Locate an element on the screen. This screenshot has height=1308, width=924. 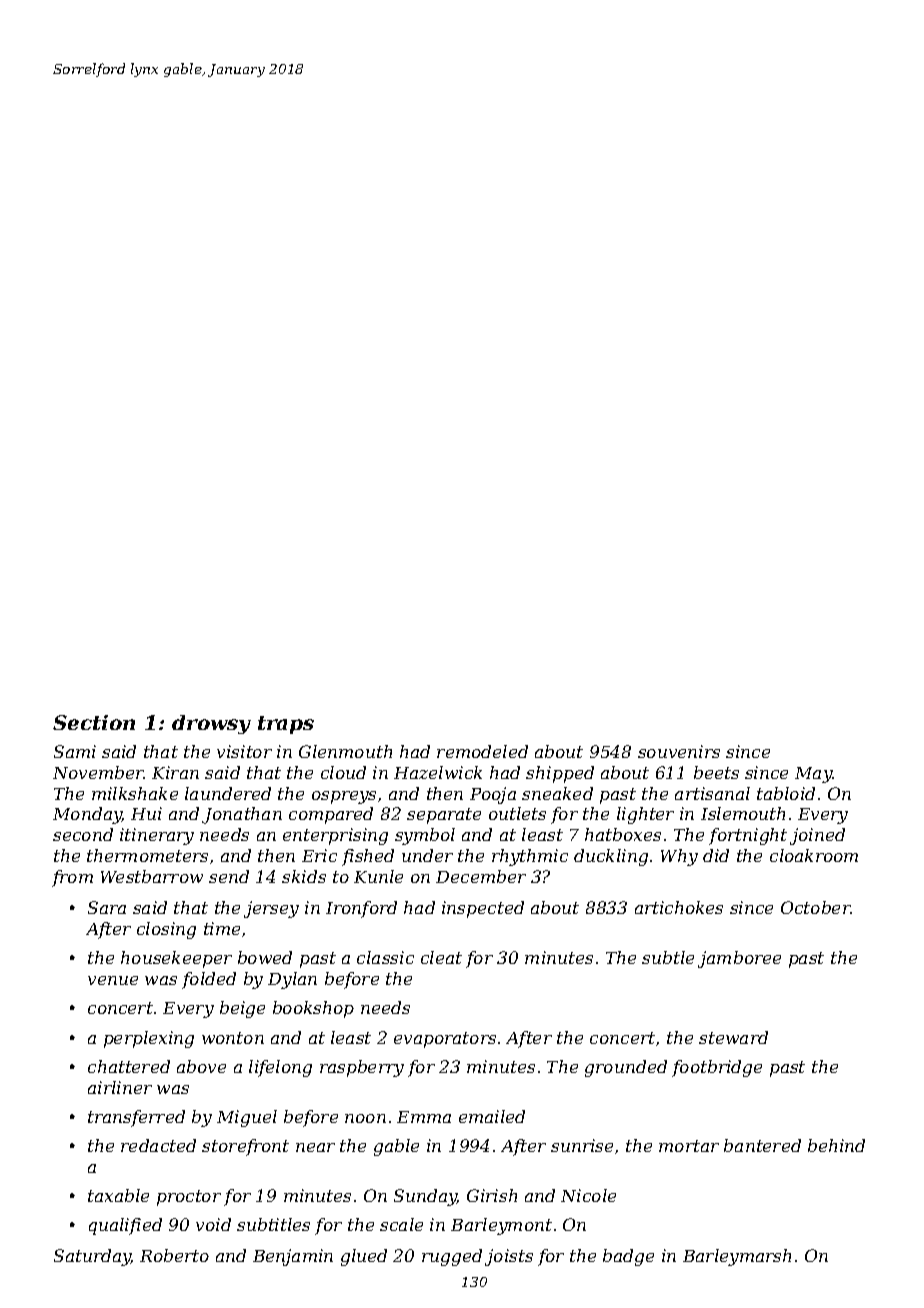
void is located at coordinates (213, 1224).
